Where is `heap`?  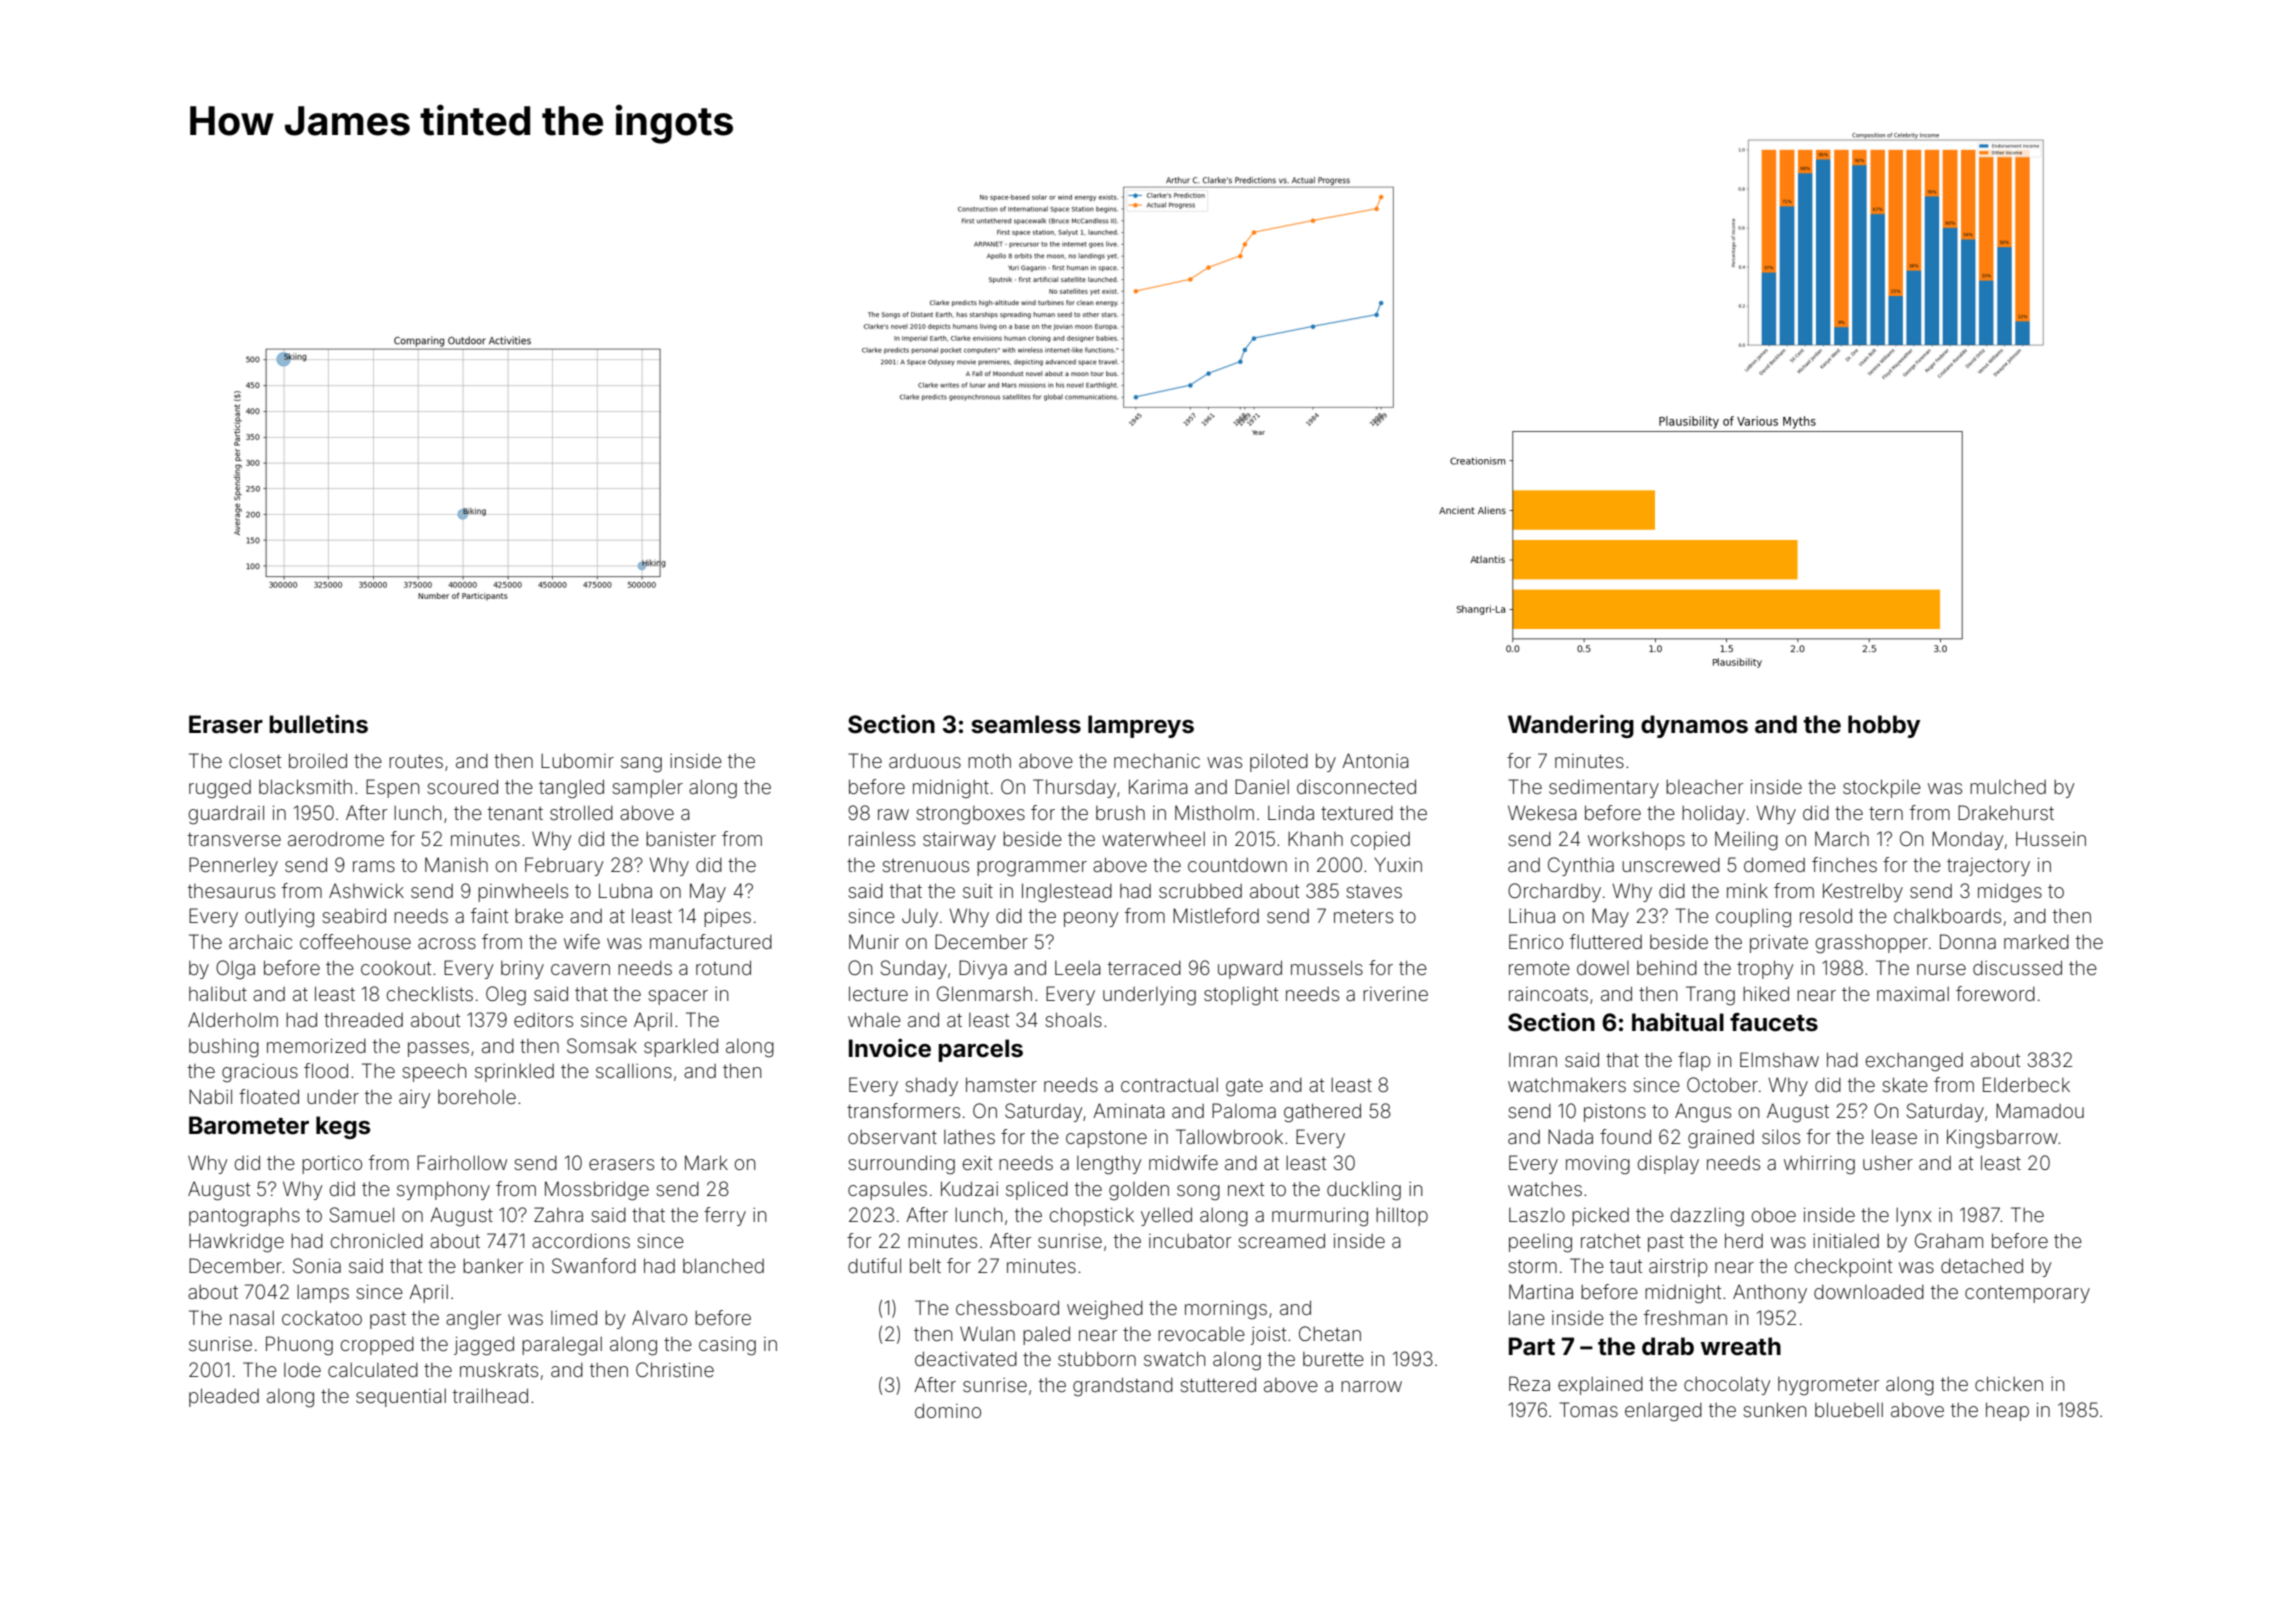 heap is located at coordinates (2007, 1411).
